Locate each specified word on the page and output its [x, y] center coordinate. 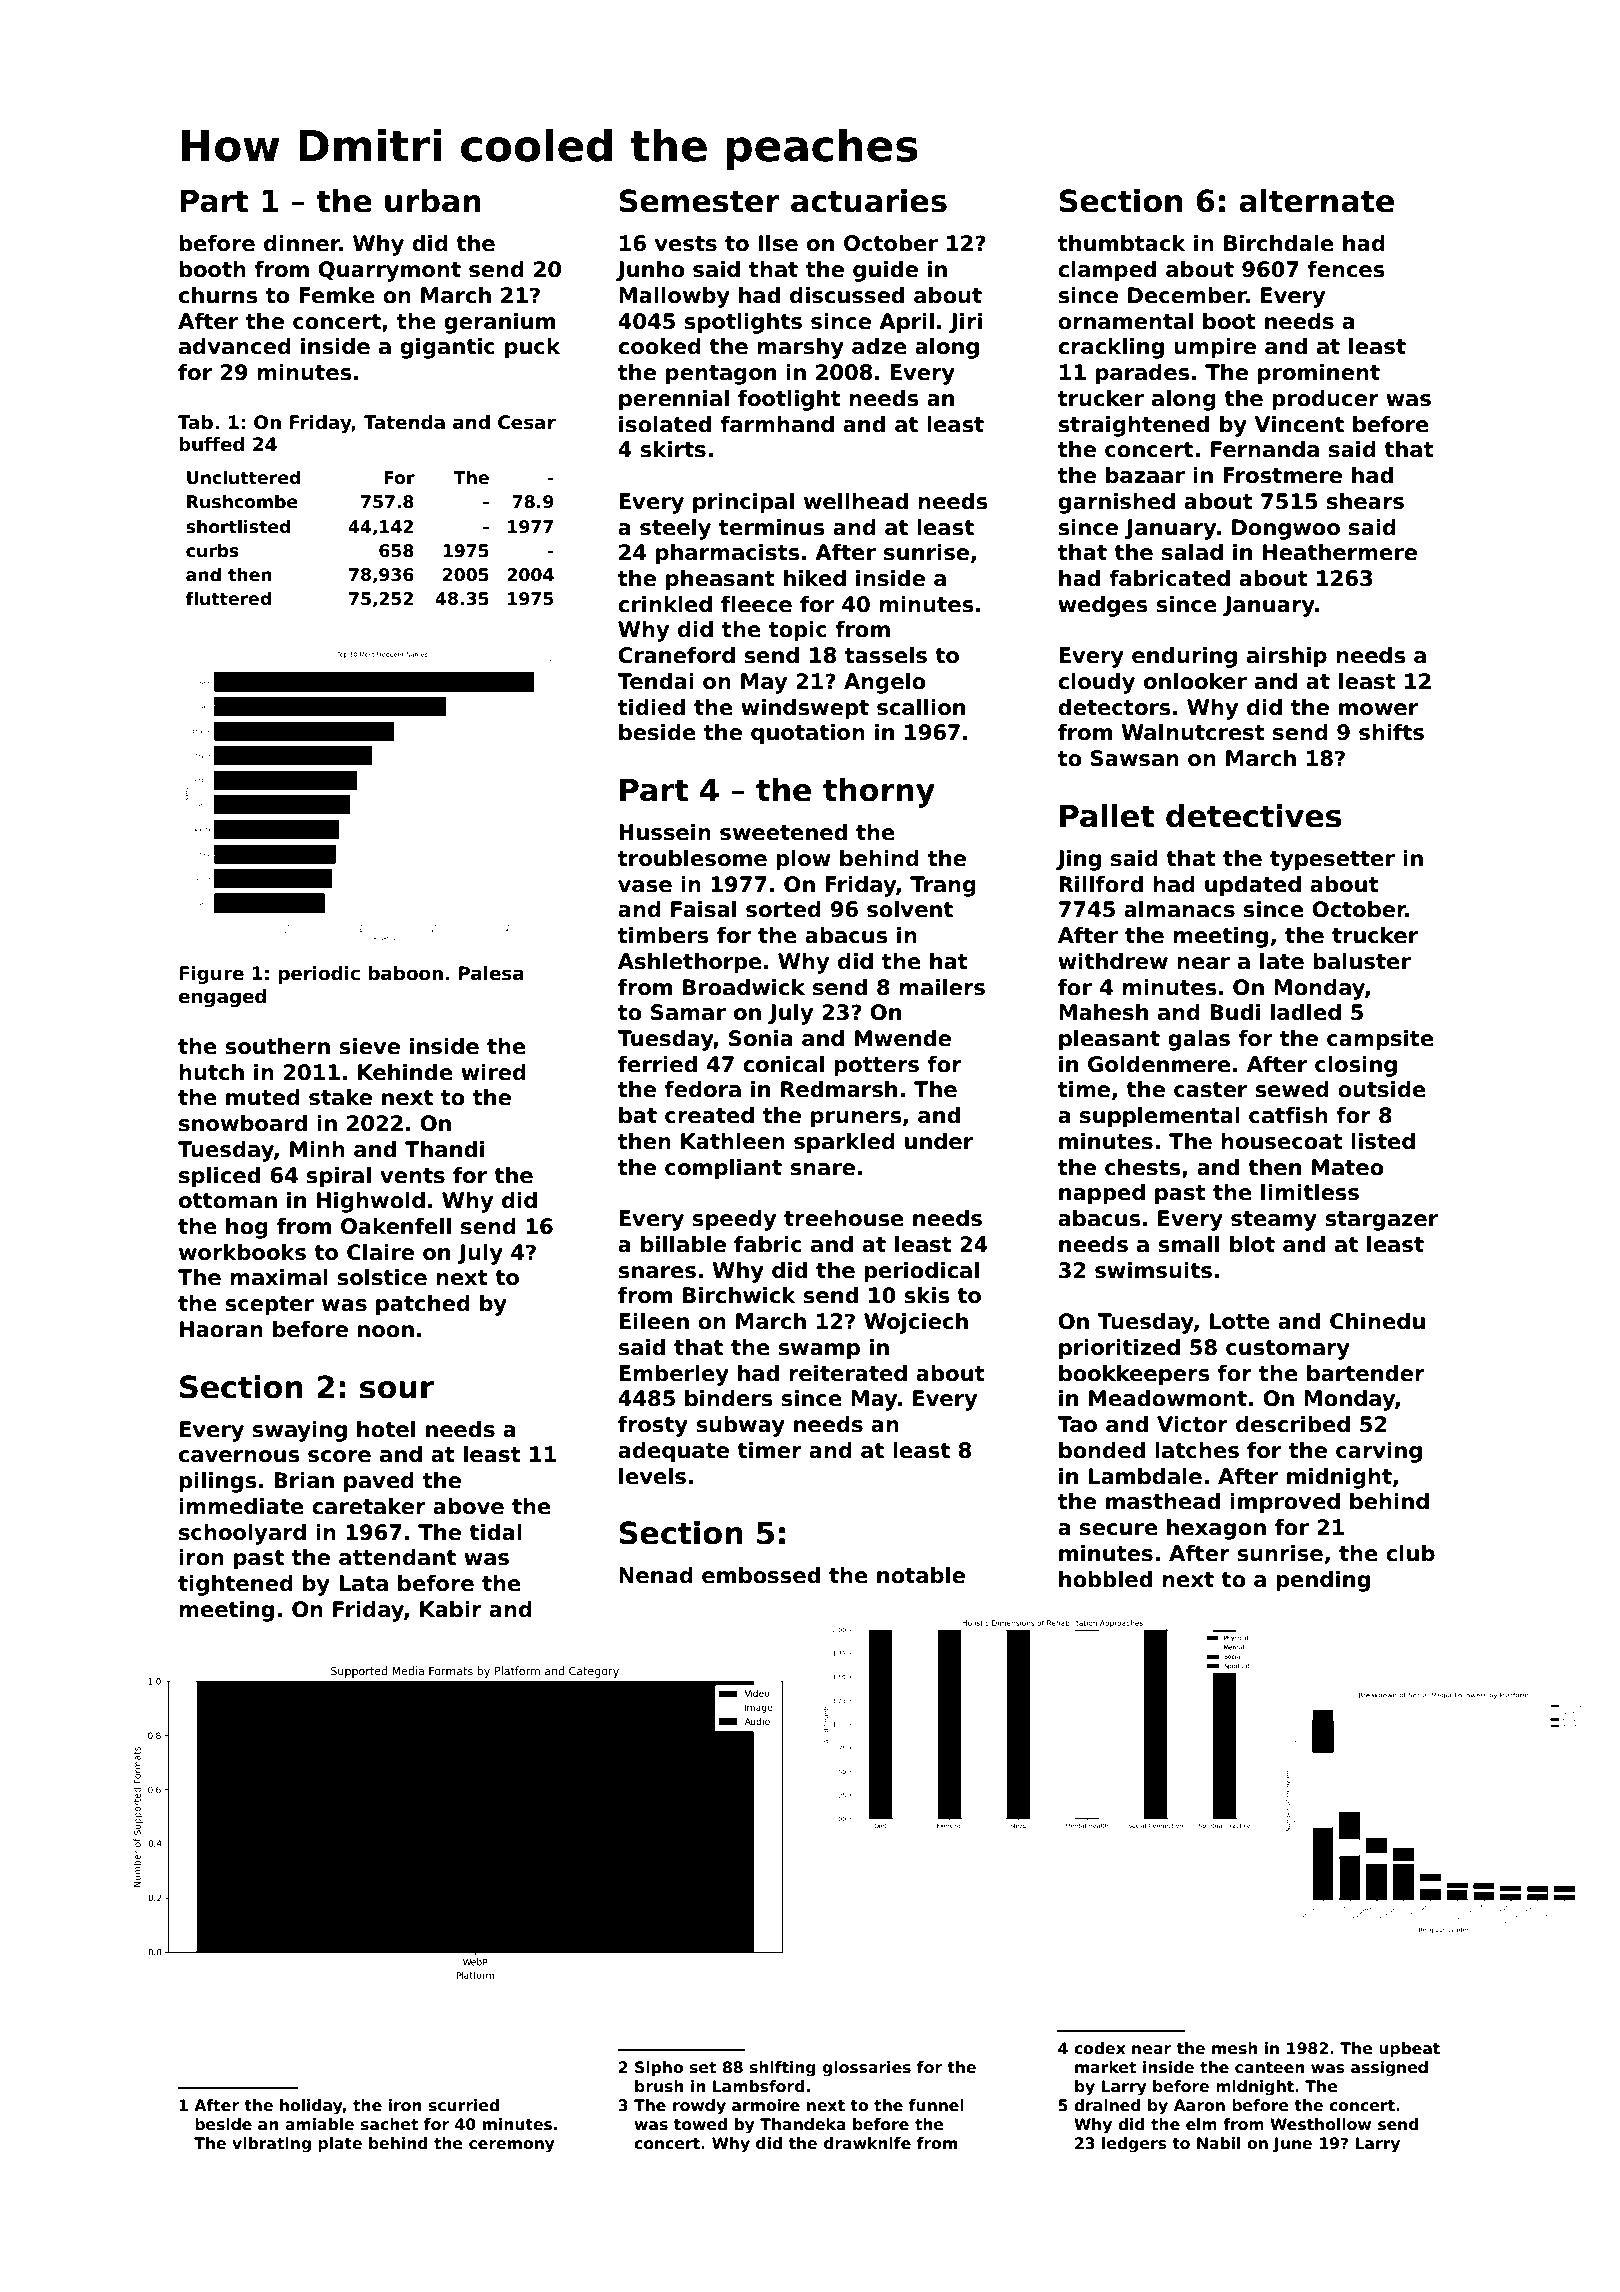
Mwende [903, 1038]
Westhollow [1320, 2124]
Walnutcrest [1193, 732]
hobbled [1105, 1579]
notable [921, 1575]
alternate [1316, 201]
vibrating [271, 2145]
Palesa [491, 973]
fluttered [228, 598]
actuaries [869, 201]
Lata [363, 1583]
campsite [1380, 1040]
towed [700, 2124]
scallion [921, 707]
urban [433, 201]
